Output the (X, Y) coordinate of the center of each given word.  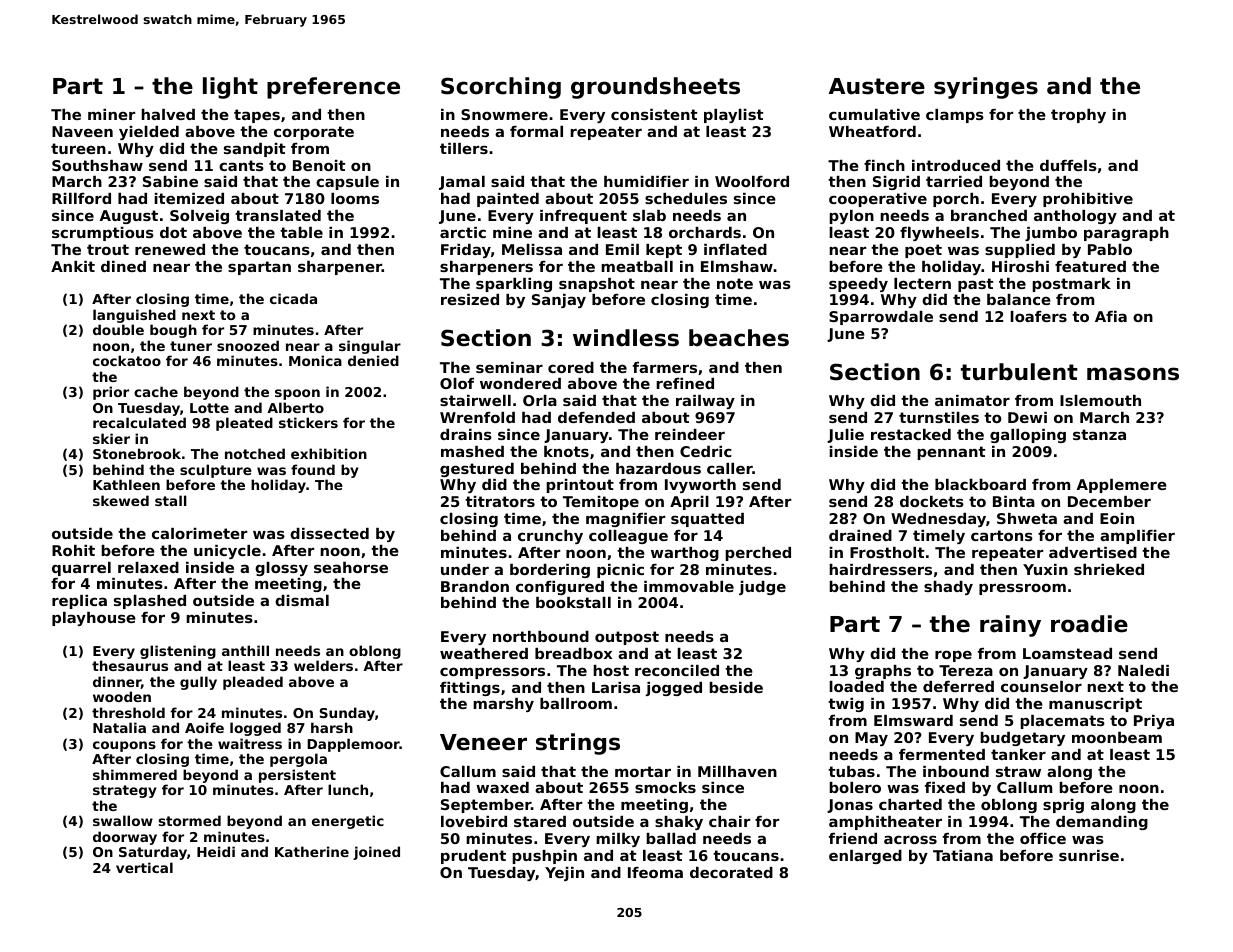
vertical (144, 867)
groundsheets (655, 88)
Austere (877, 86)
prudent (473, 857)
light (230, 88)
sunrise (1089, 855)
